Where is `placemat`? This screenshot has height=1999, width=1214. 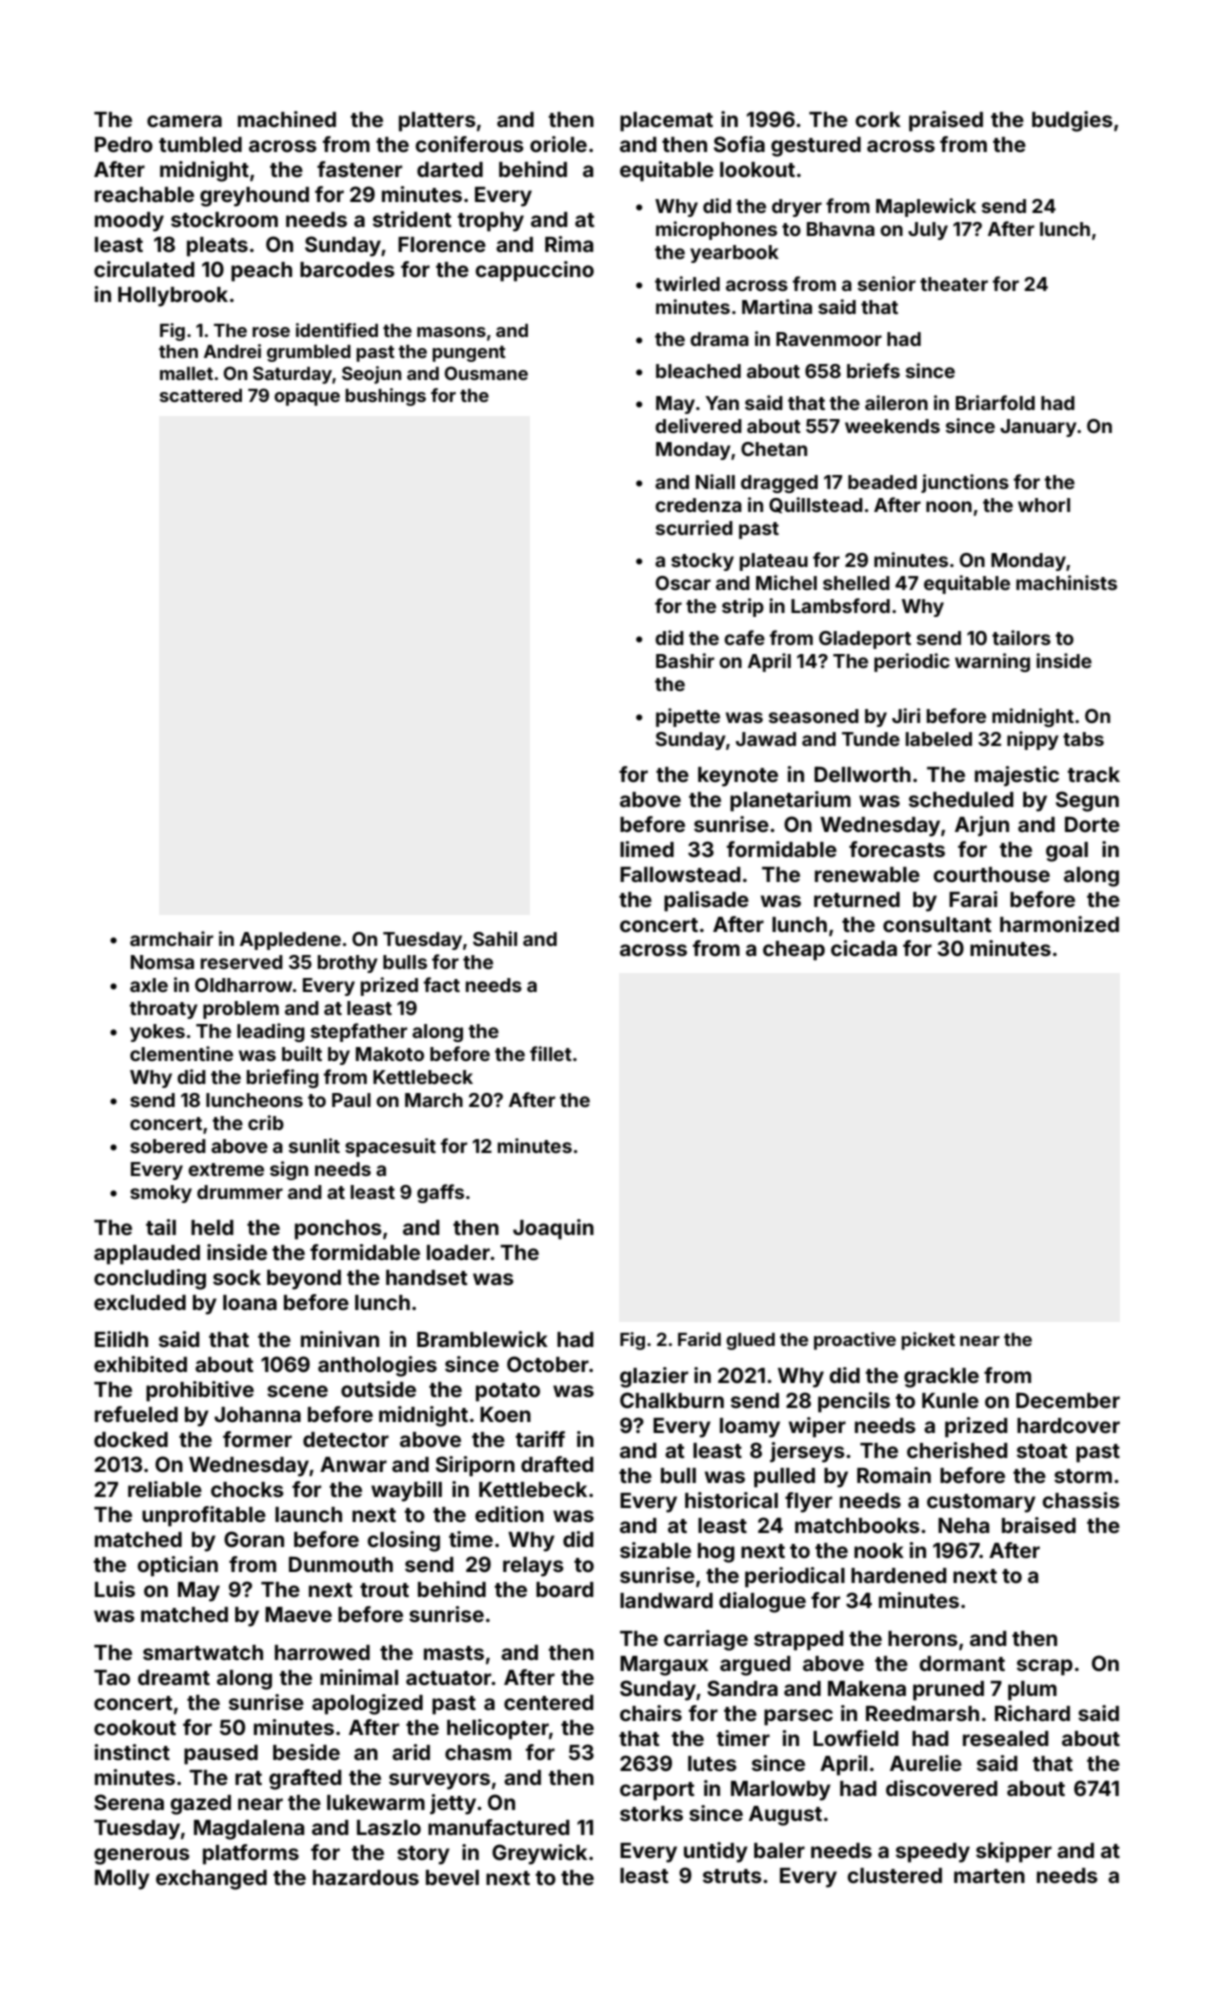
placemat is located at coordinates (666, 122).
